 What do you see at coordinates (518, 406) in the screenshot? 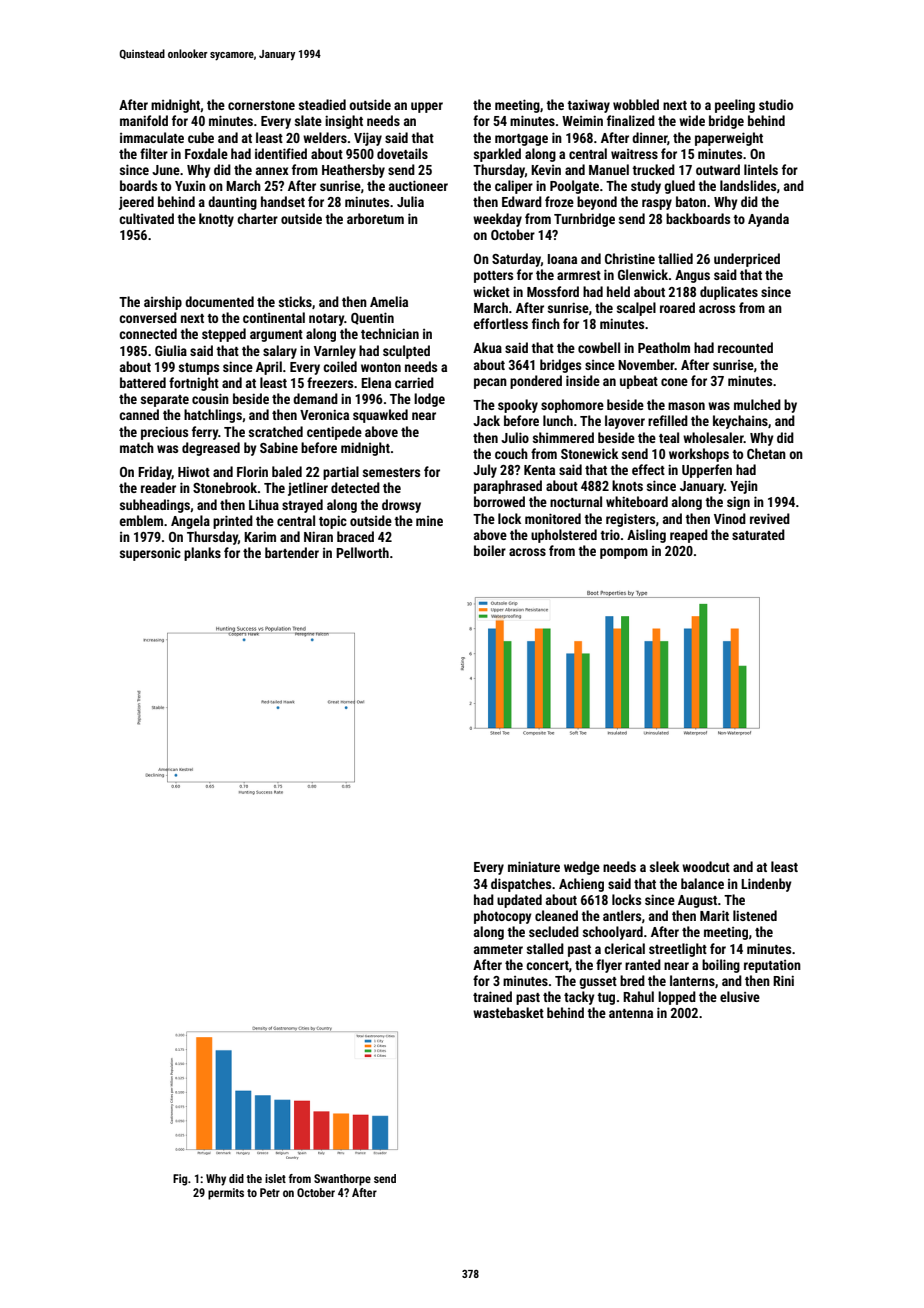
I see `spooky` at bounding box center [518, 406].
